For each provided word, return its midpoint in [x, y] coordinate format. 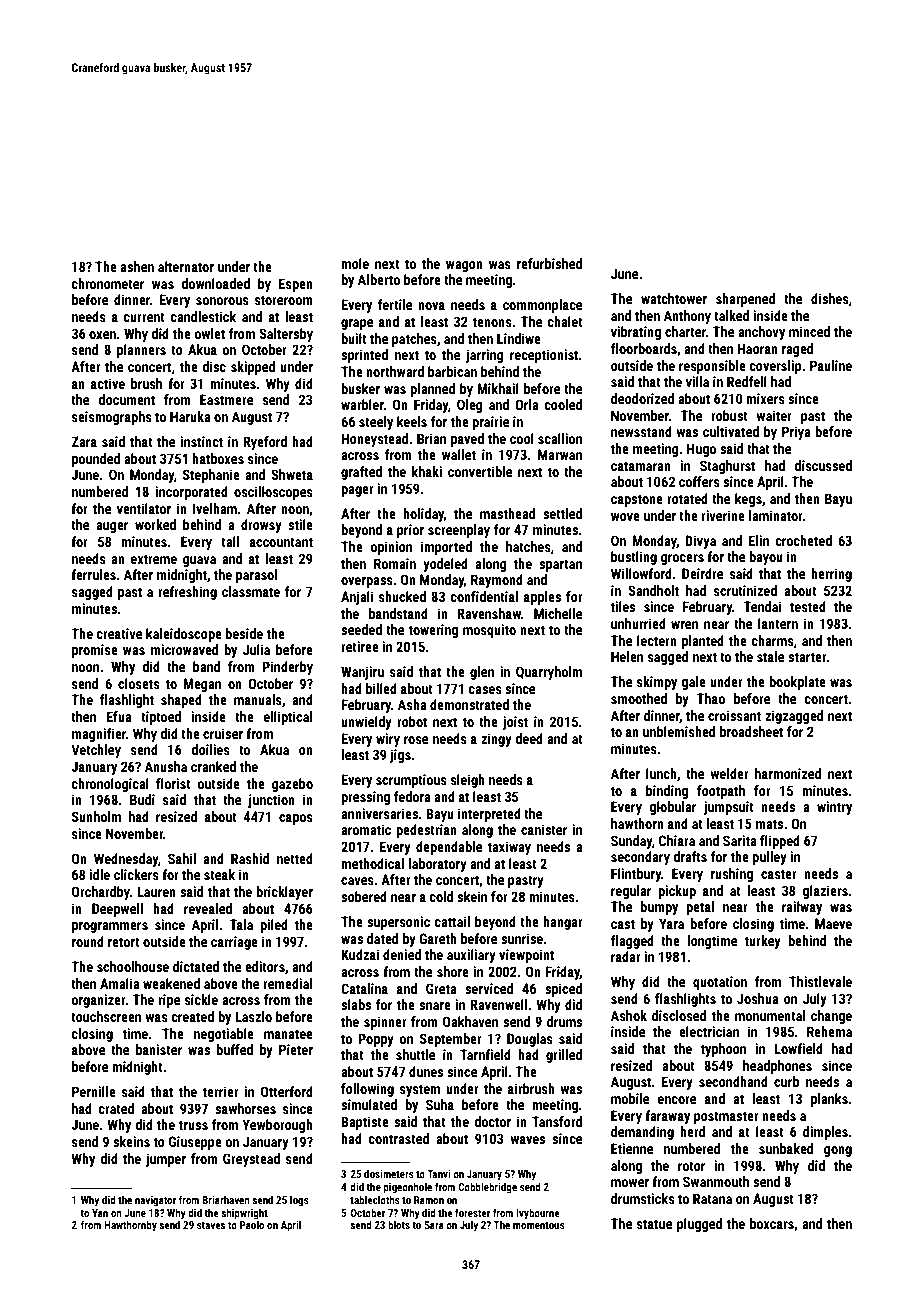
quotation [720, 983]
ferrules [93, 574]
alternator [186, 266]
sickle [201, 999]
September [451, 1040]
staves [211, 1225]
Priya [796, 433]
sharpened [745, 300]
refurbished [549, 263]
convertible [480, 471]
